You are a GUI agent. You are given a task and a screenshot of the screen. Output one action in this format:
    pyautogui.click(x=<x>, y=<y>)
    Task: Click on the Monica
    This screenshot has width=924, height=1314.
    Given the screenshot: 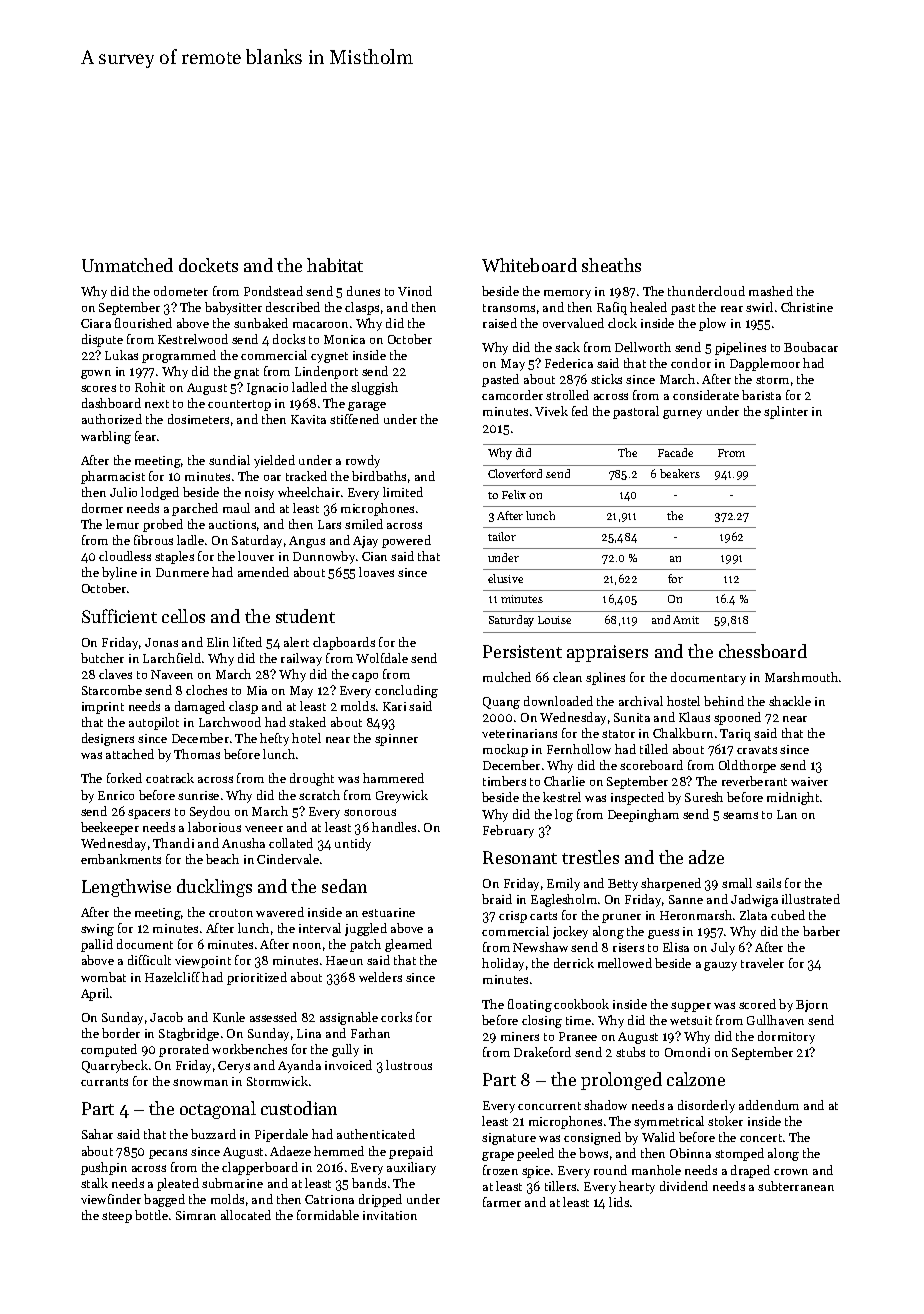 What is the action you would take?
    pyautogui.click(x=344, y=339)
